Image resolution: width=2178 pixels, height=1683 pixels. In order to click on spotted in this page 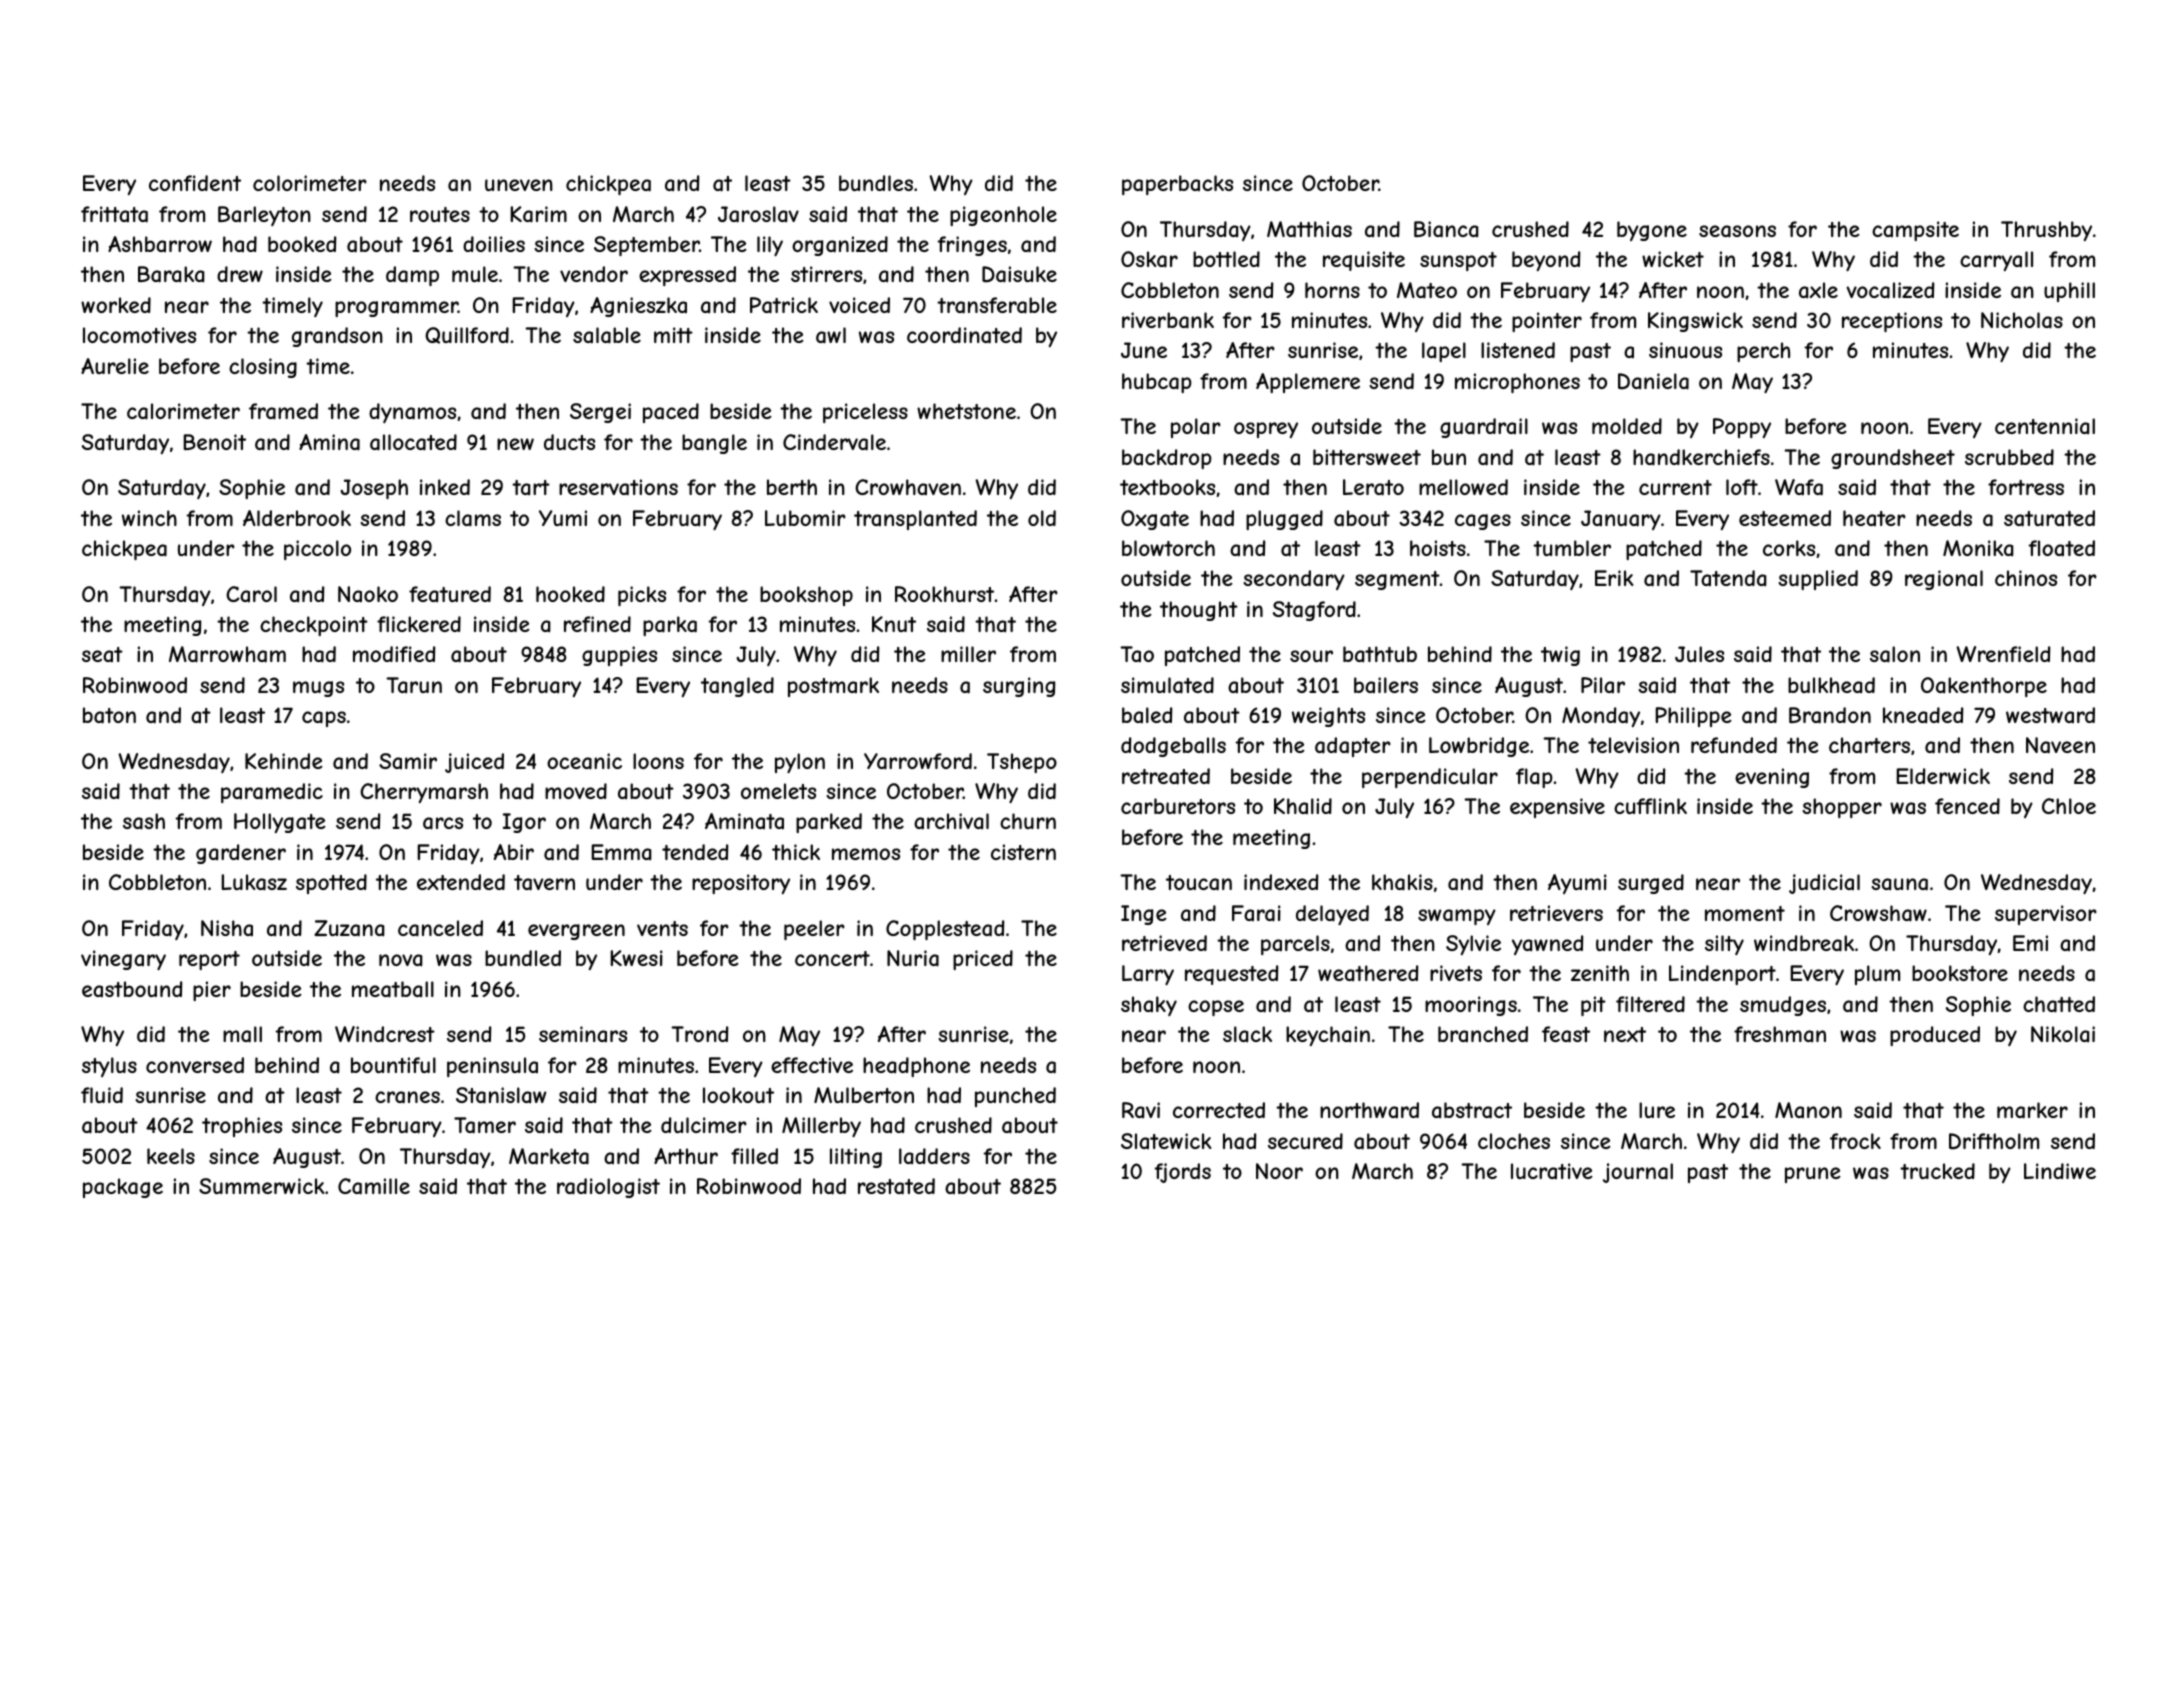, I will do `click(331, 884)`.
